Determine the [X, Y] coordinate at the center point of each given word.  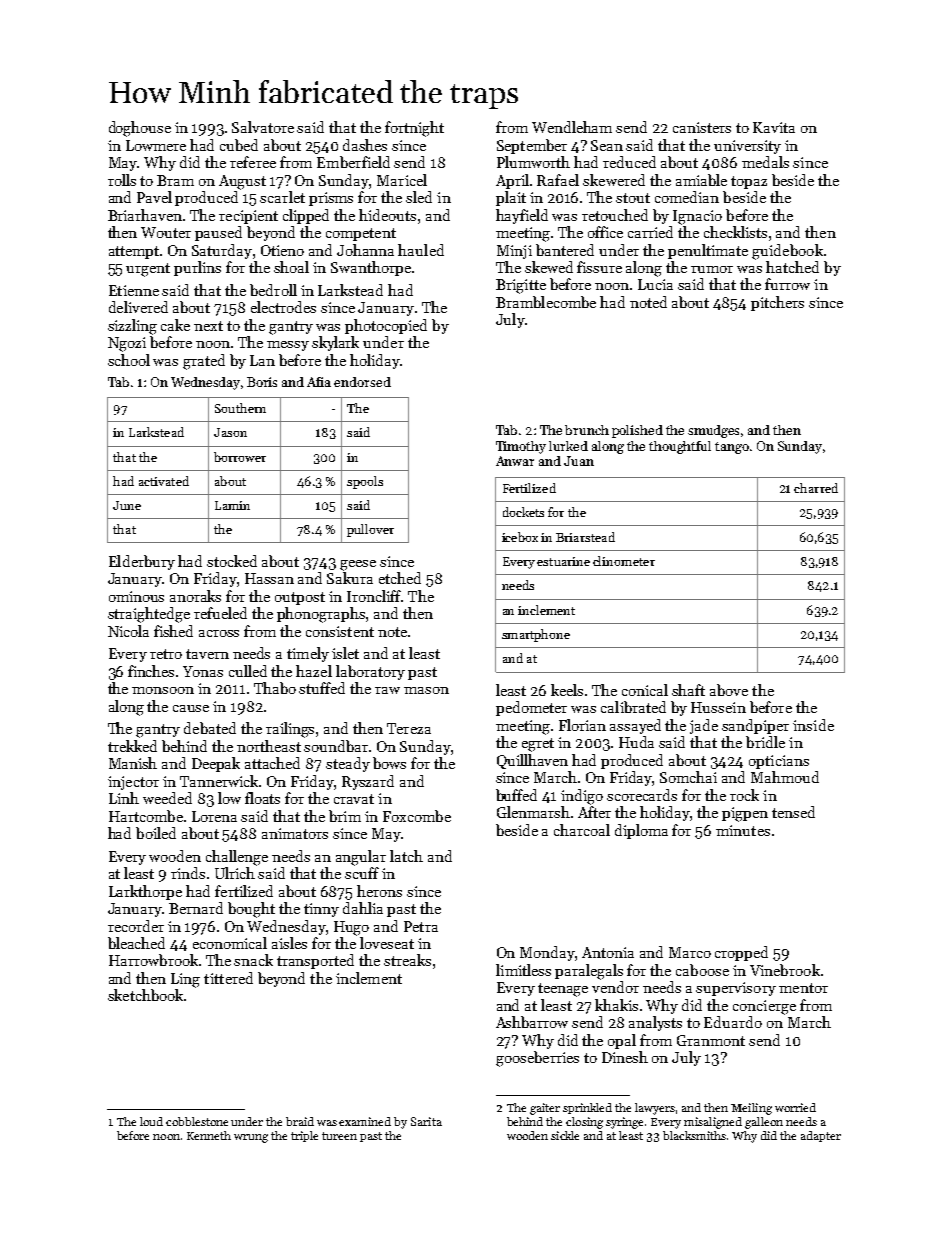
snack [253, 960]
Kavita [774, 127]
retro [166, 654]
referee [253, 162]
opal [622, 1041]
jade [704, 726]
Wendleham [572, 127]
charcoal [582, 830]
